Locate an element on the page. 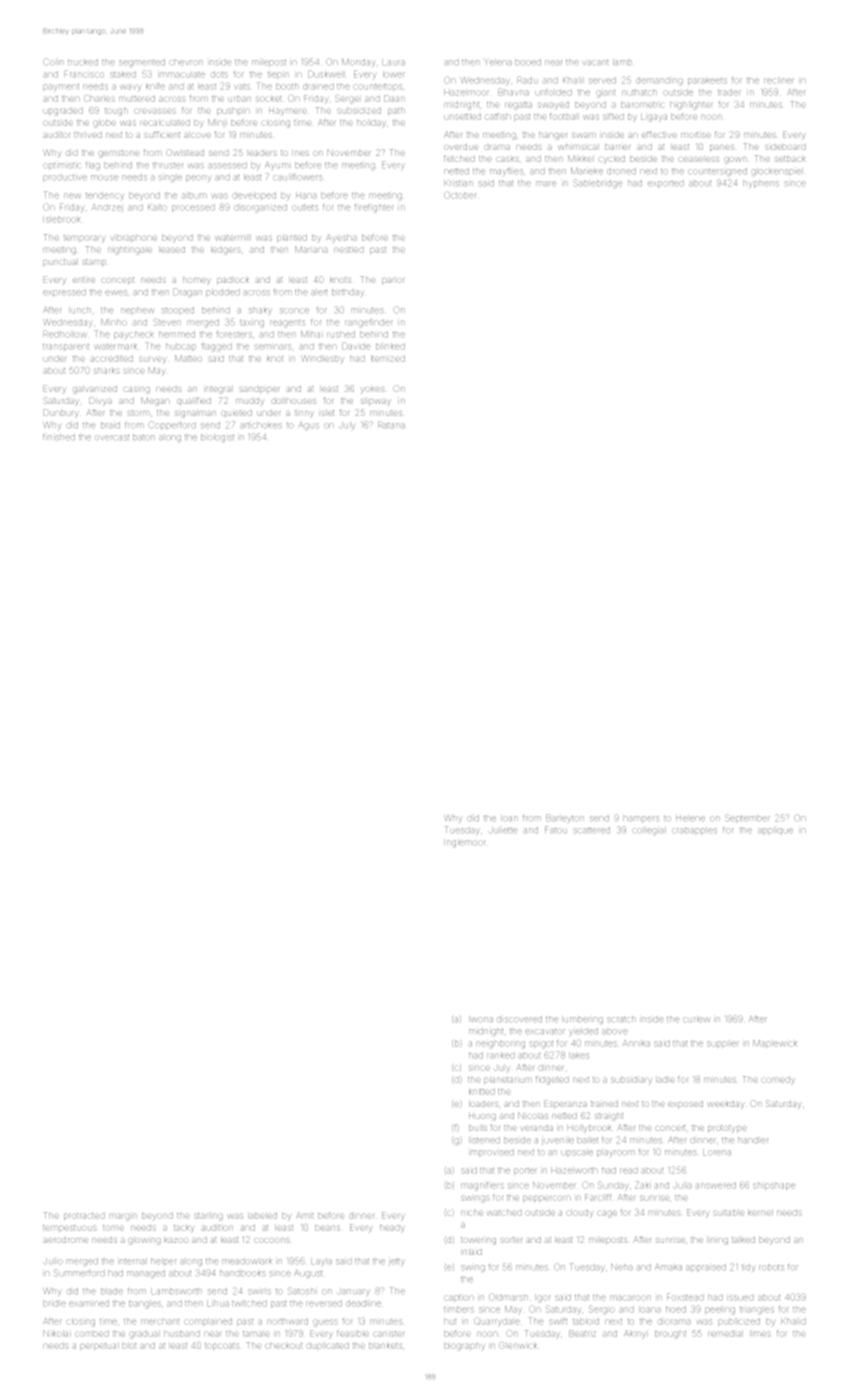 The image size is (849, 1400). dots is located at coordinates (219, 74).
